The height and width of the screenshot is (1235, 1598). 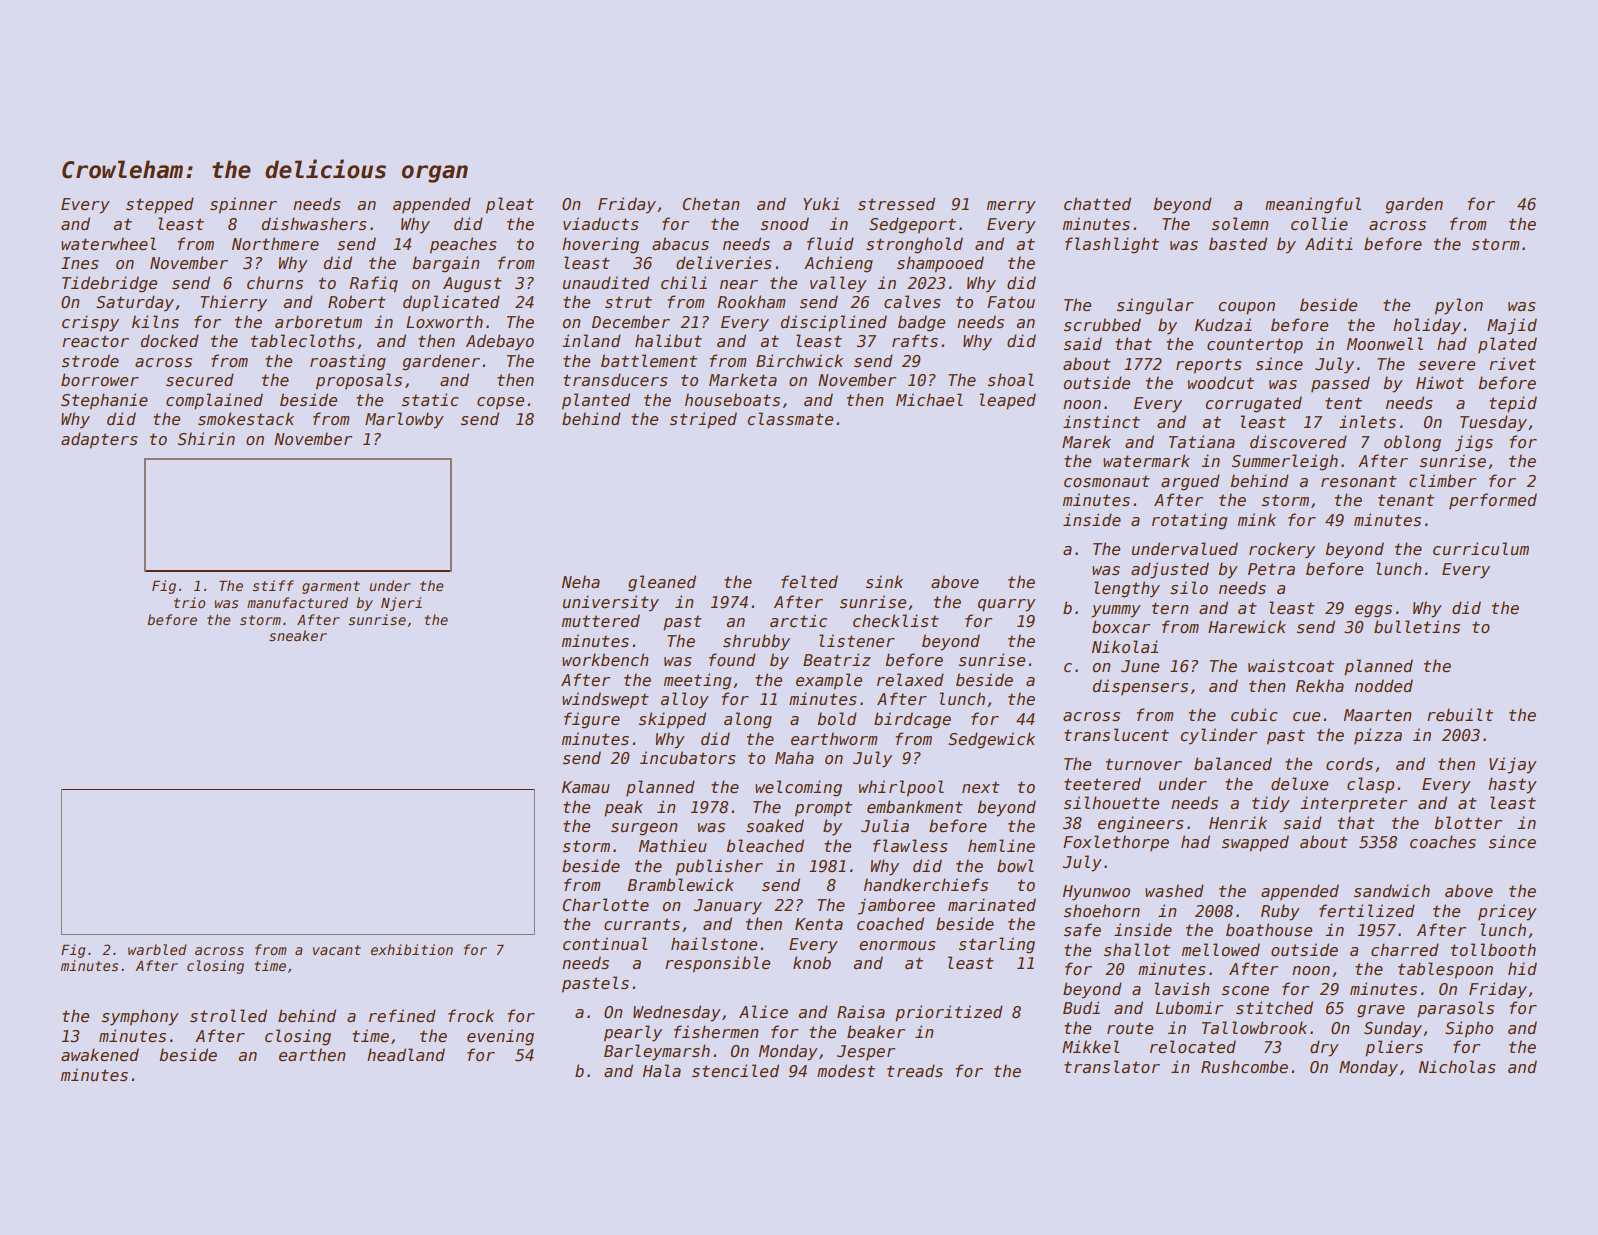 What do you see at coordinates (1313, 205) in the screenshot?
I see `meaningful` at bounding box center [1313, 205].
